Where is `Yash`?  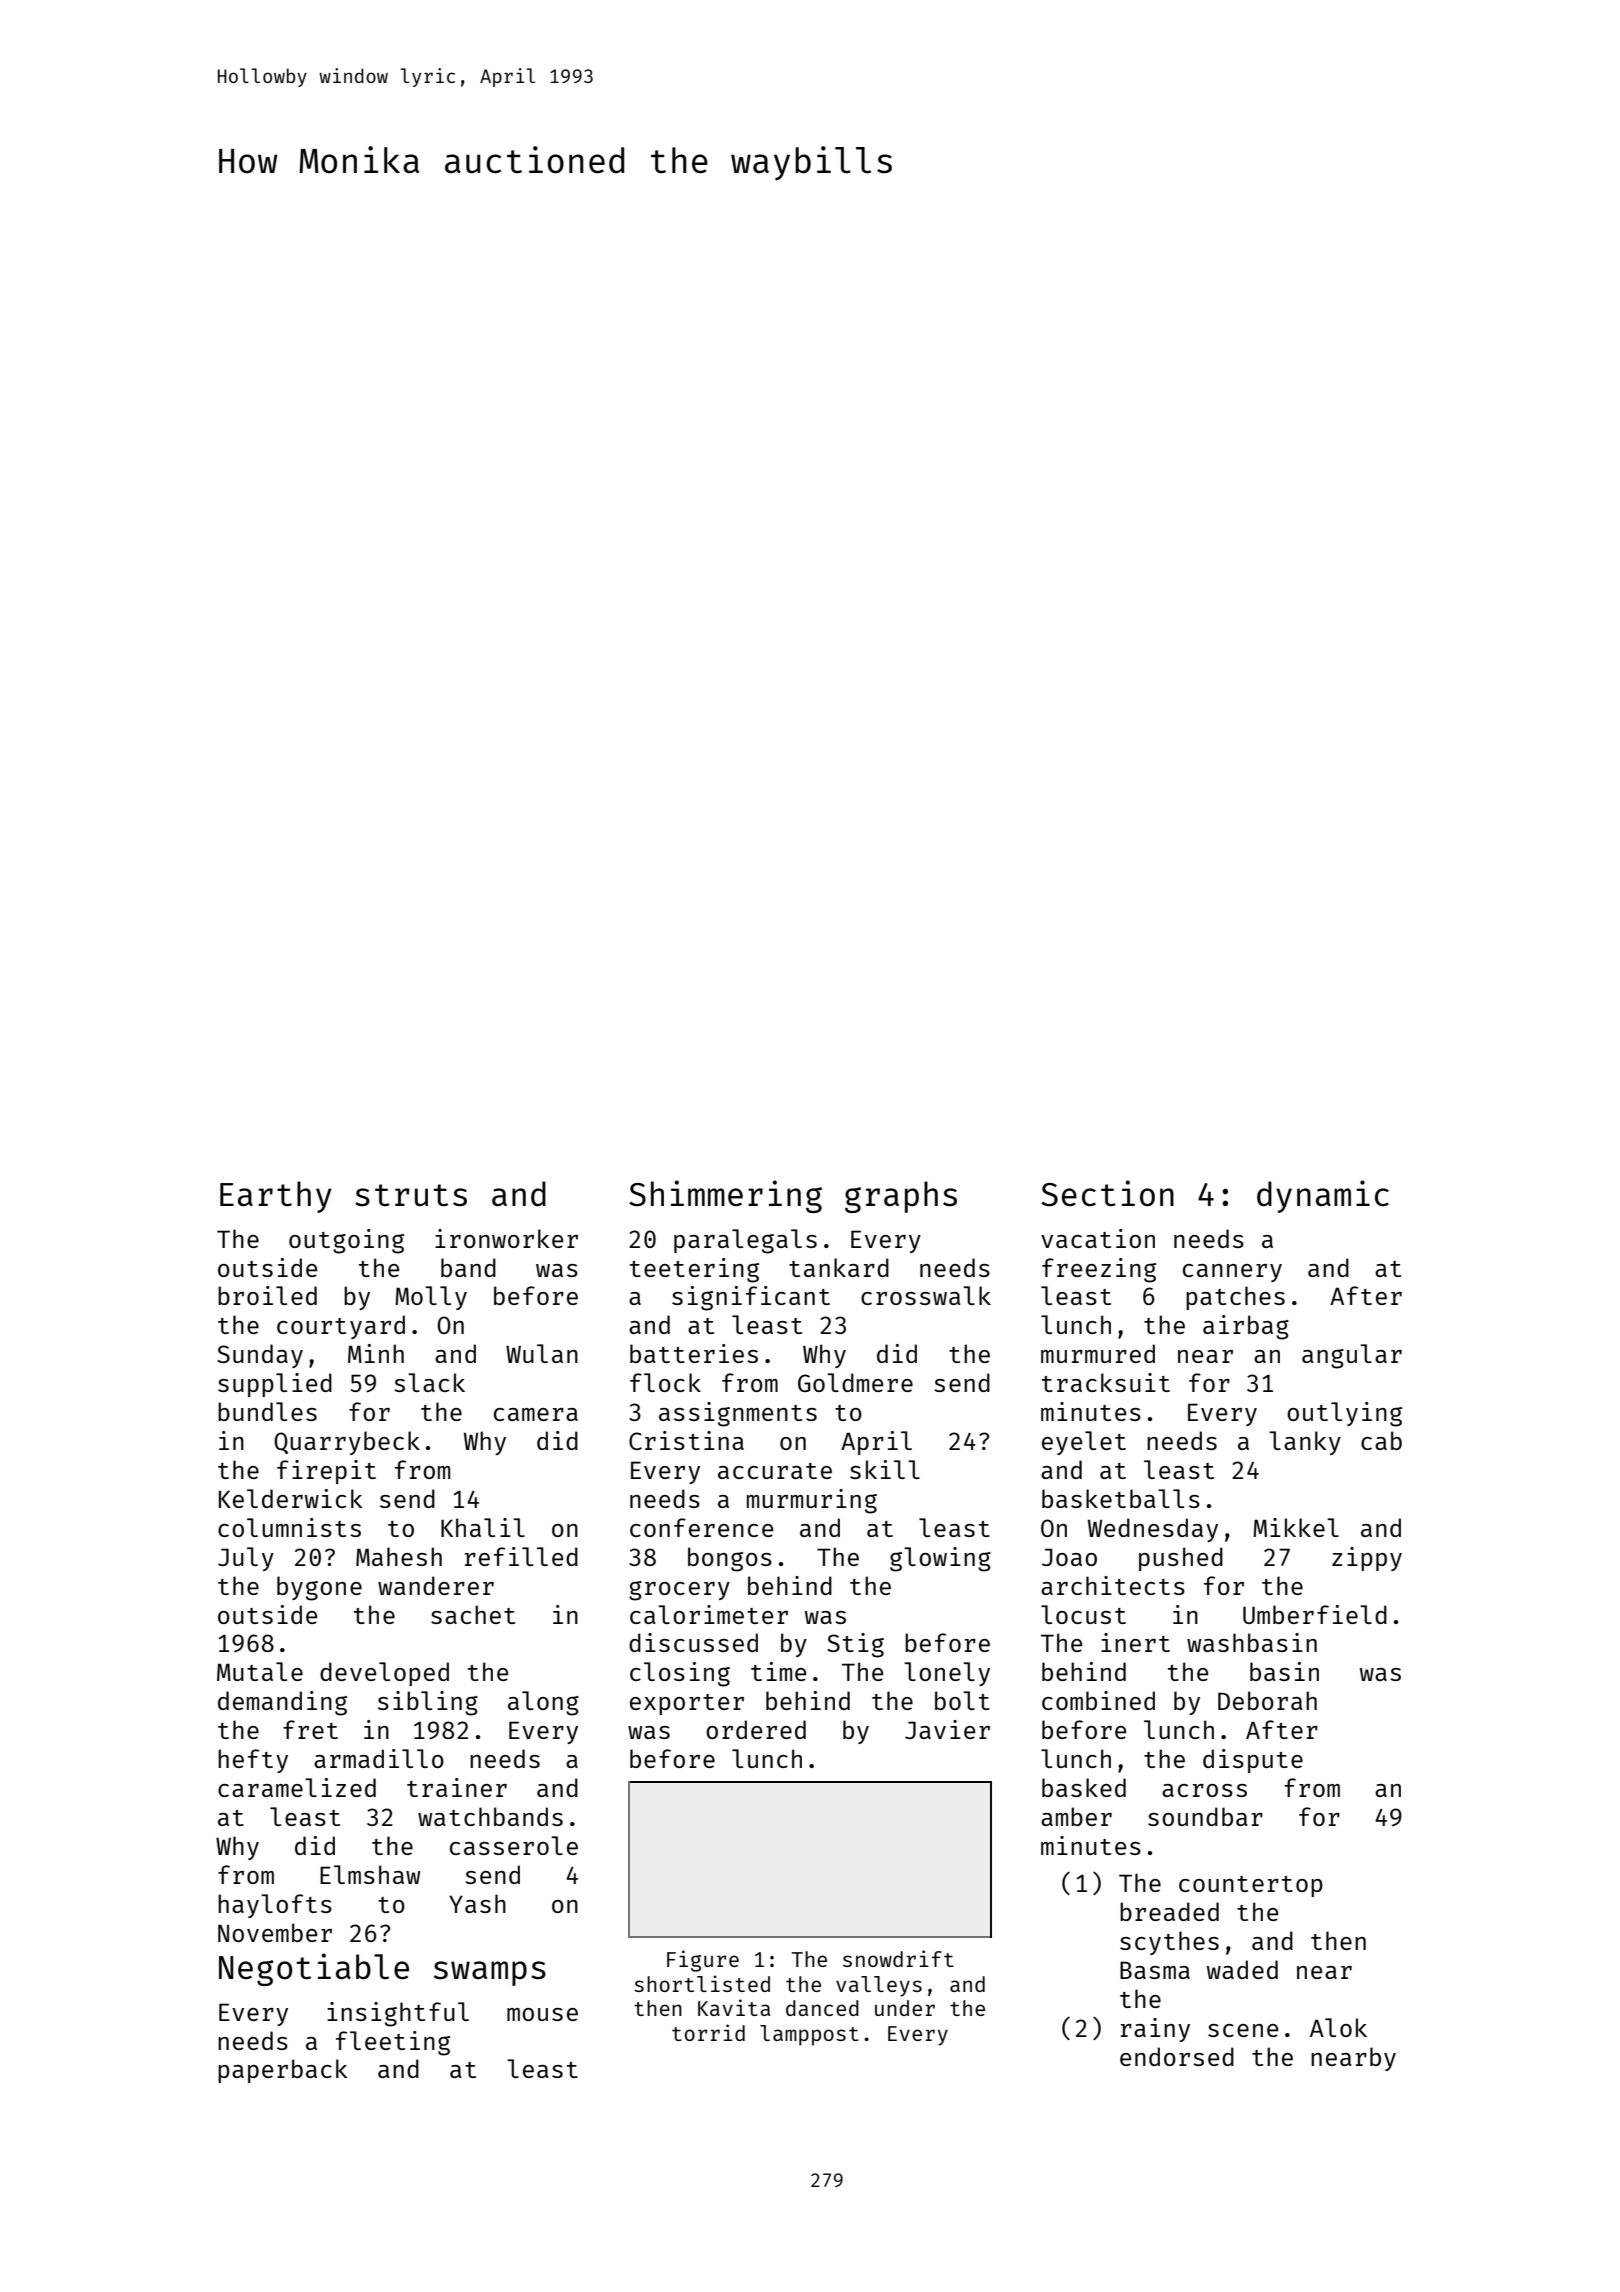
Yash is located at coordinates (477, 1903).
